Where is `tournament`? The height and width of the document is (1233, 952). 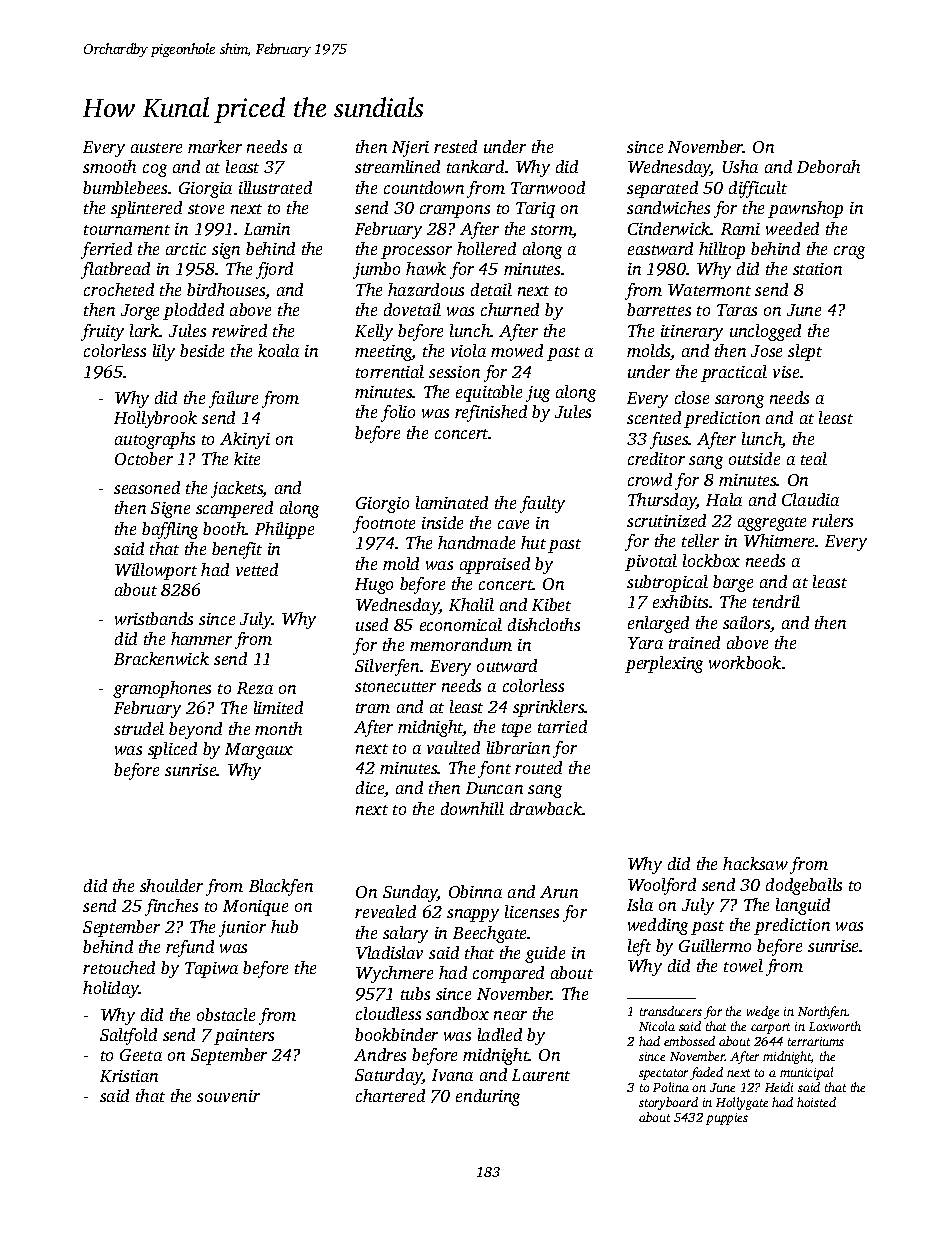
tournament is located at coordinates (127, 230).
